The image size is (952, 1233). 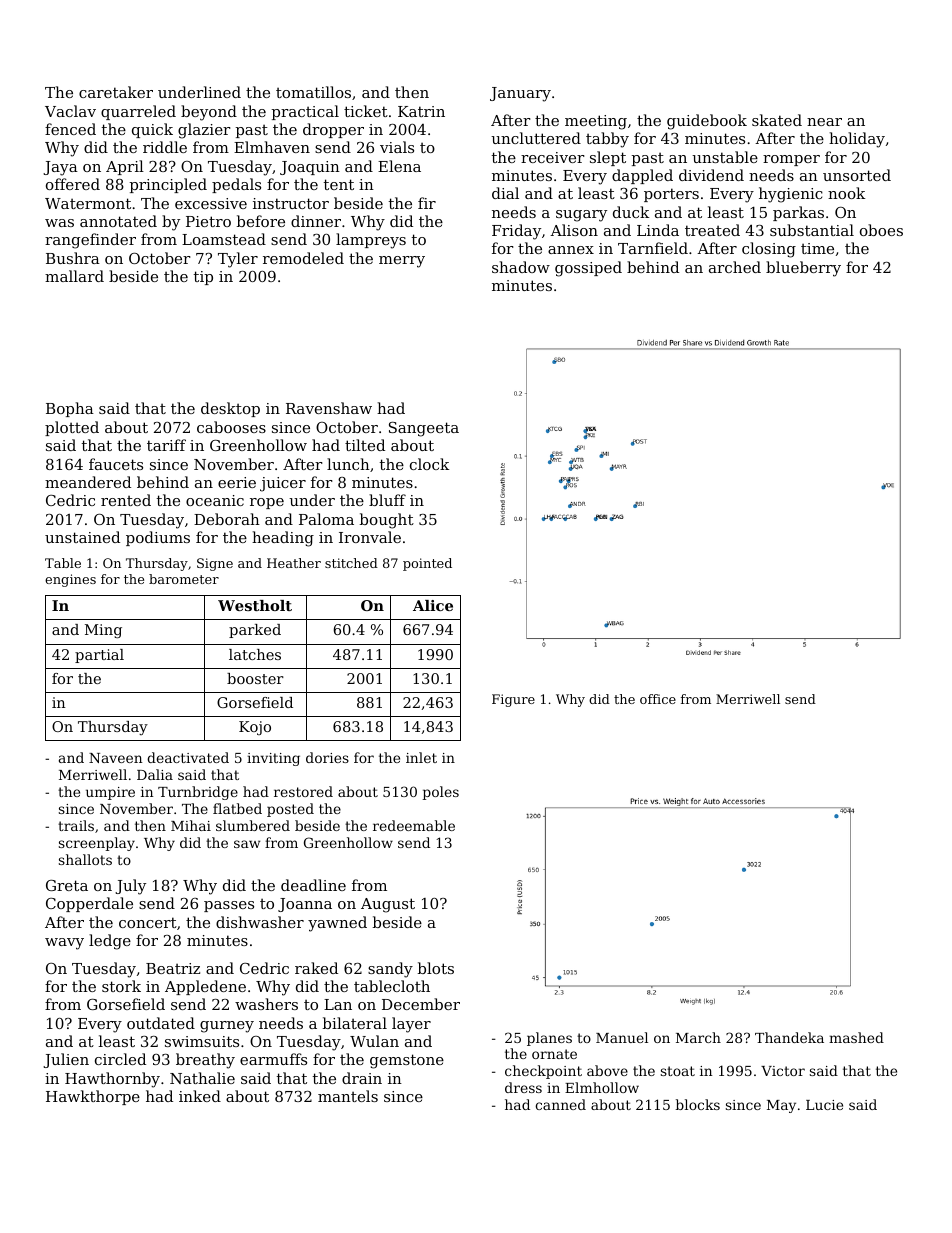 I want to click on mashed, so click(x=856, y=1037).
